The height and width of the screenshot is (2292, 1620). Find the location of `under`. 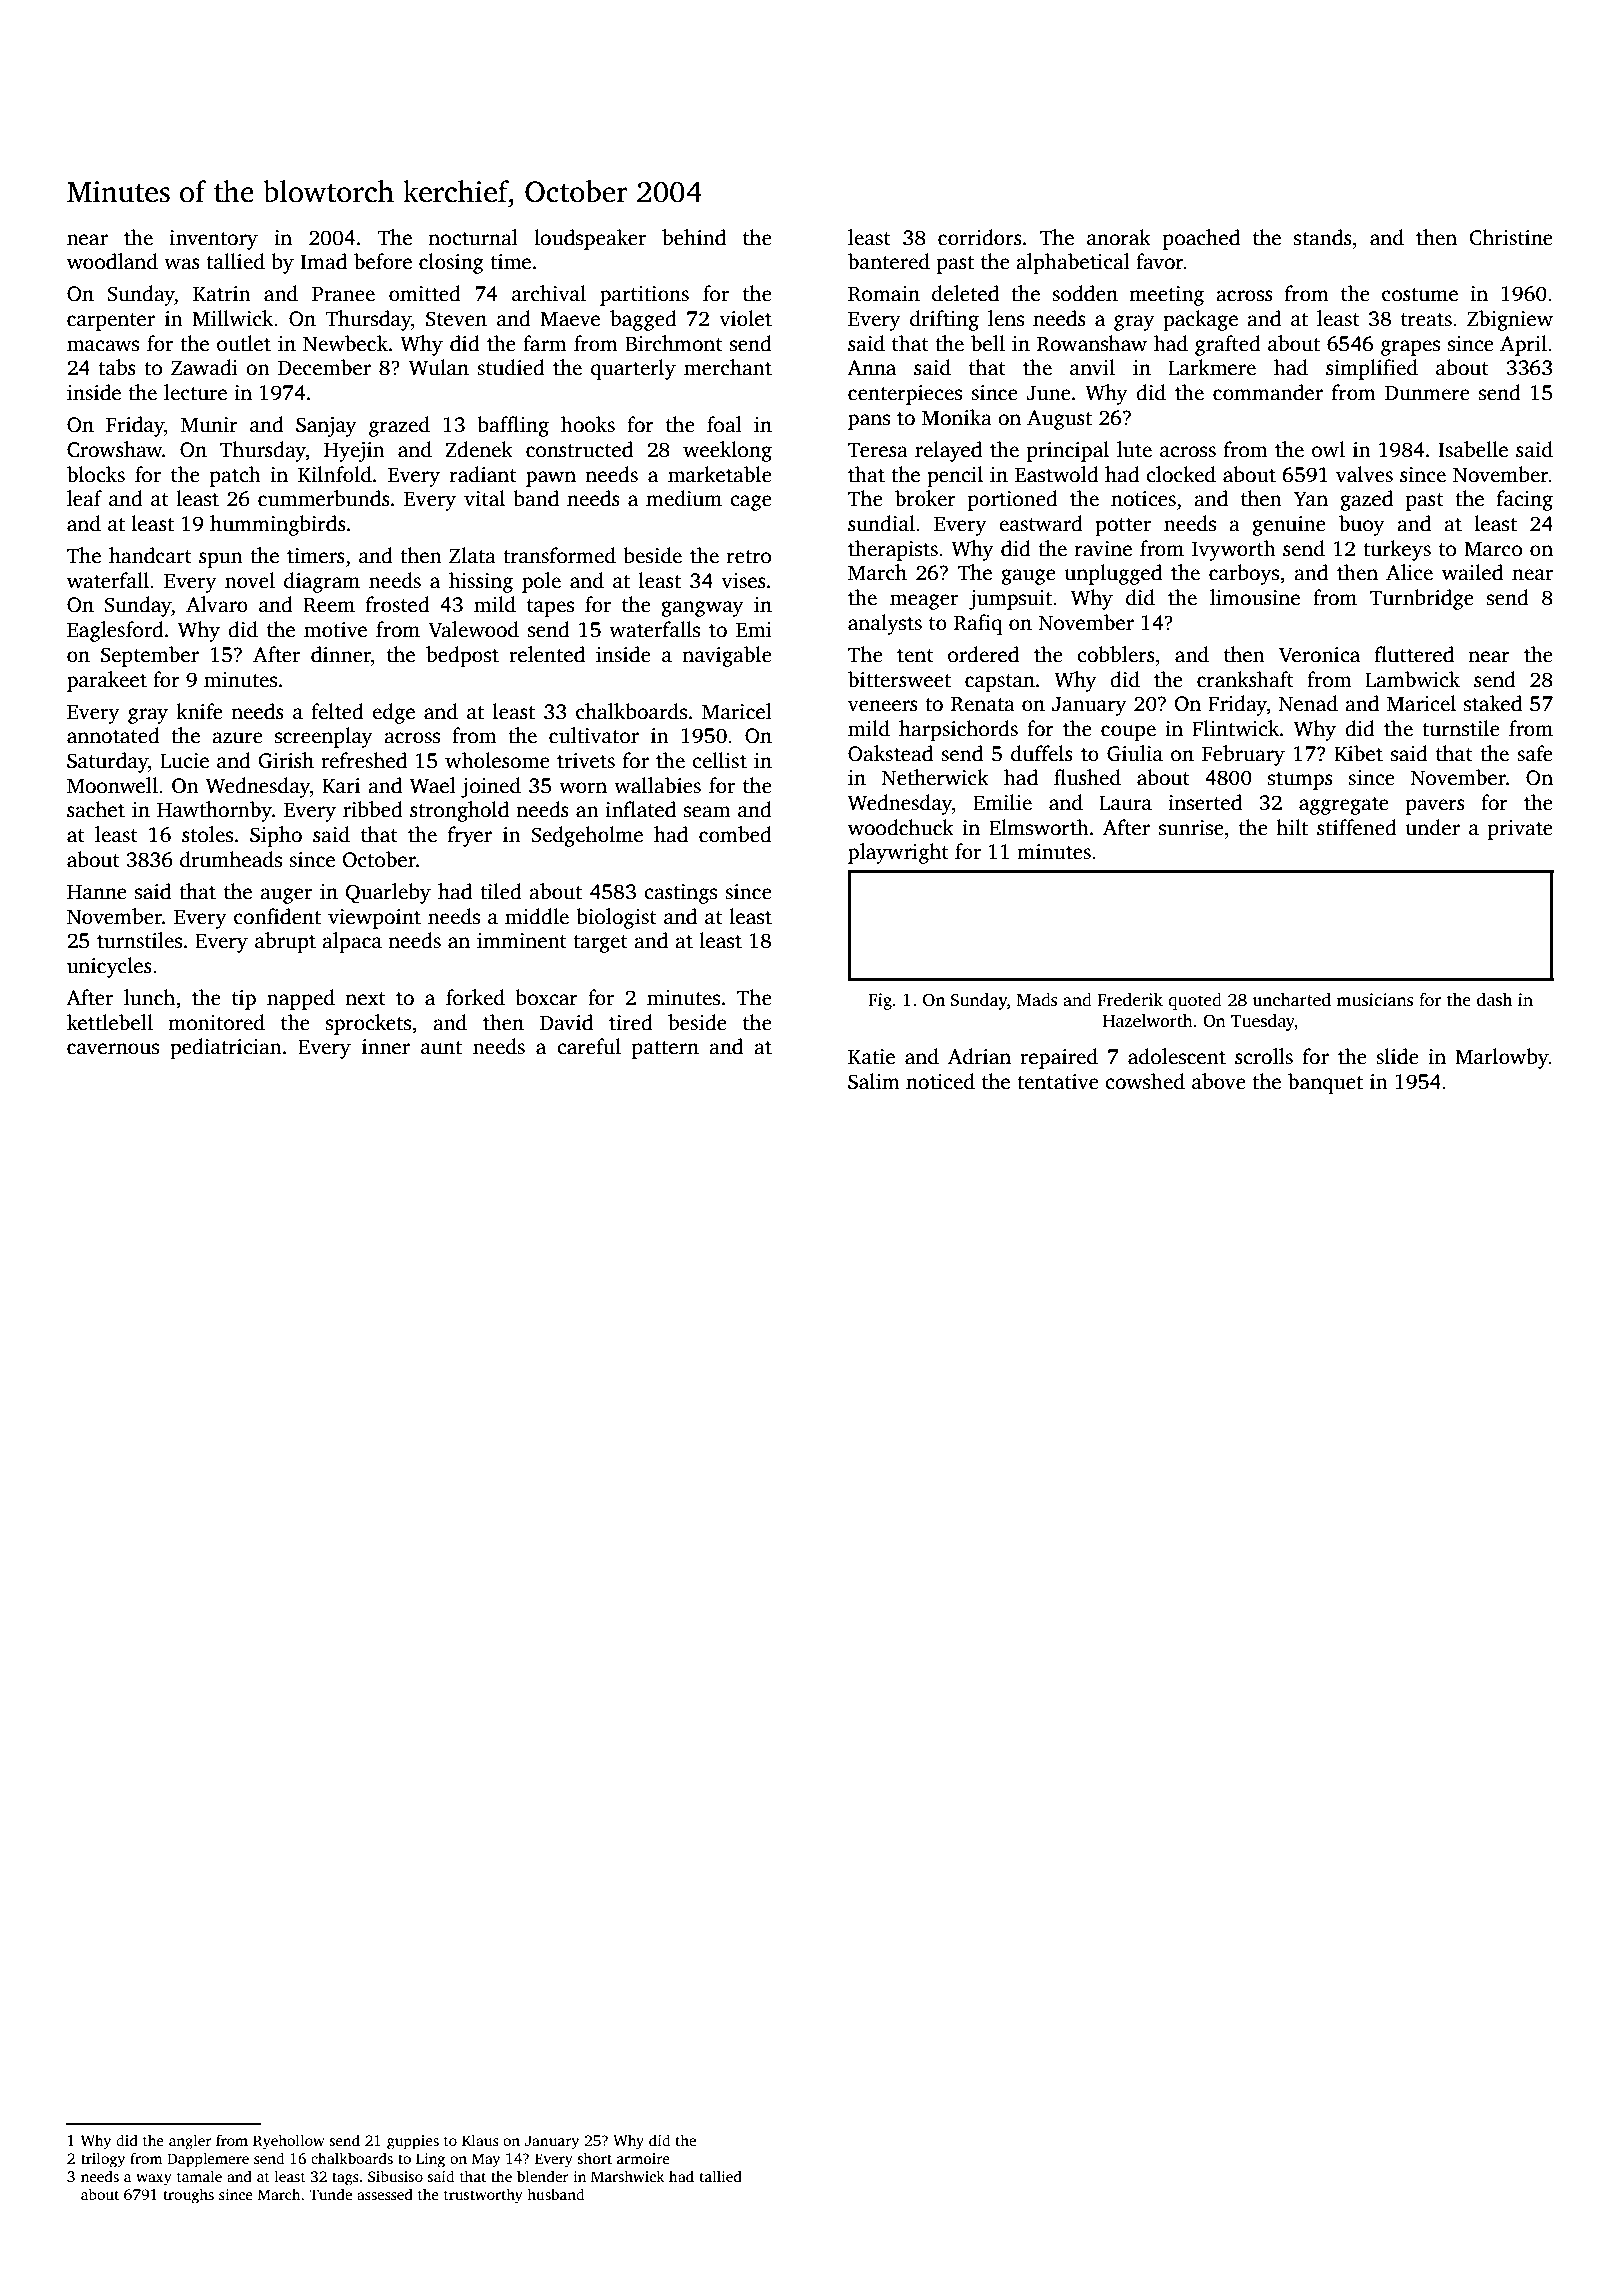

under is located at coordinates (1433, 827).
